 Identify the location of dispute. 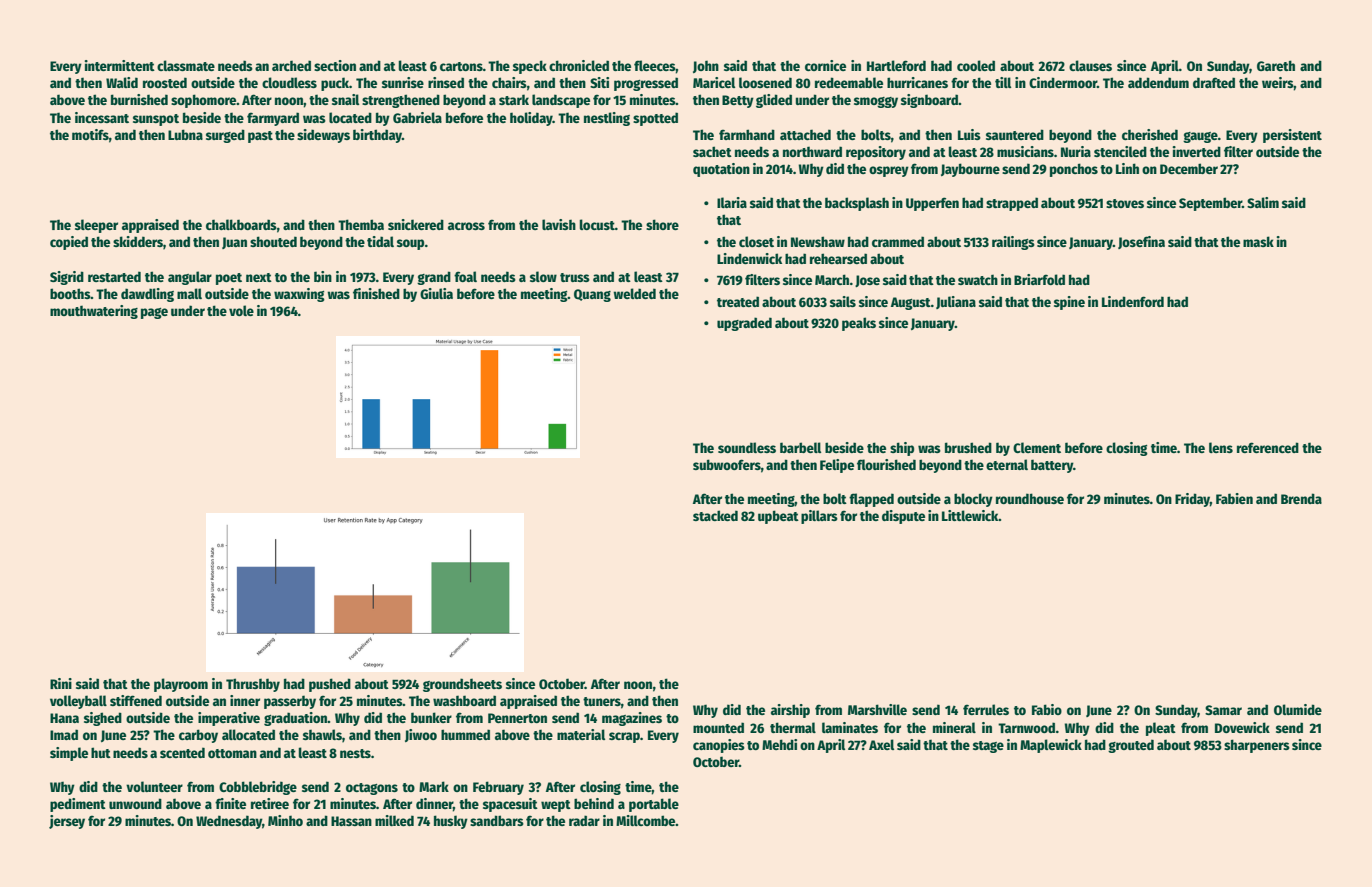
(903, 517).
